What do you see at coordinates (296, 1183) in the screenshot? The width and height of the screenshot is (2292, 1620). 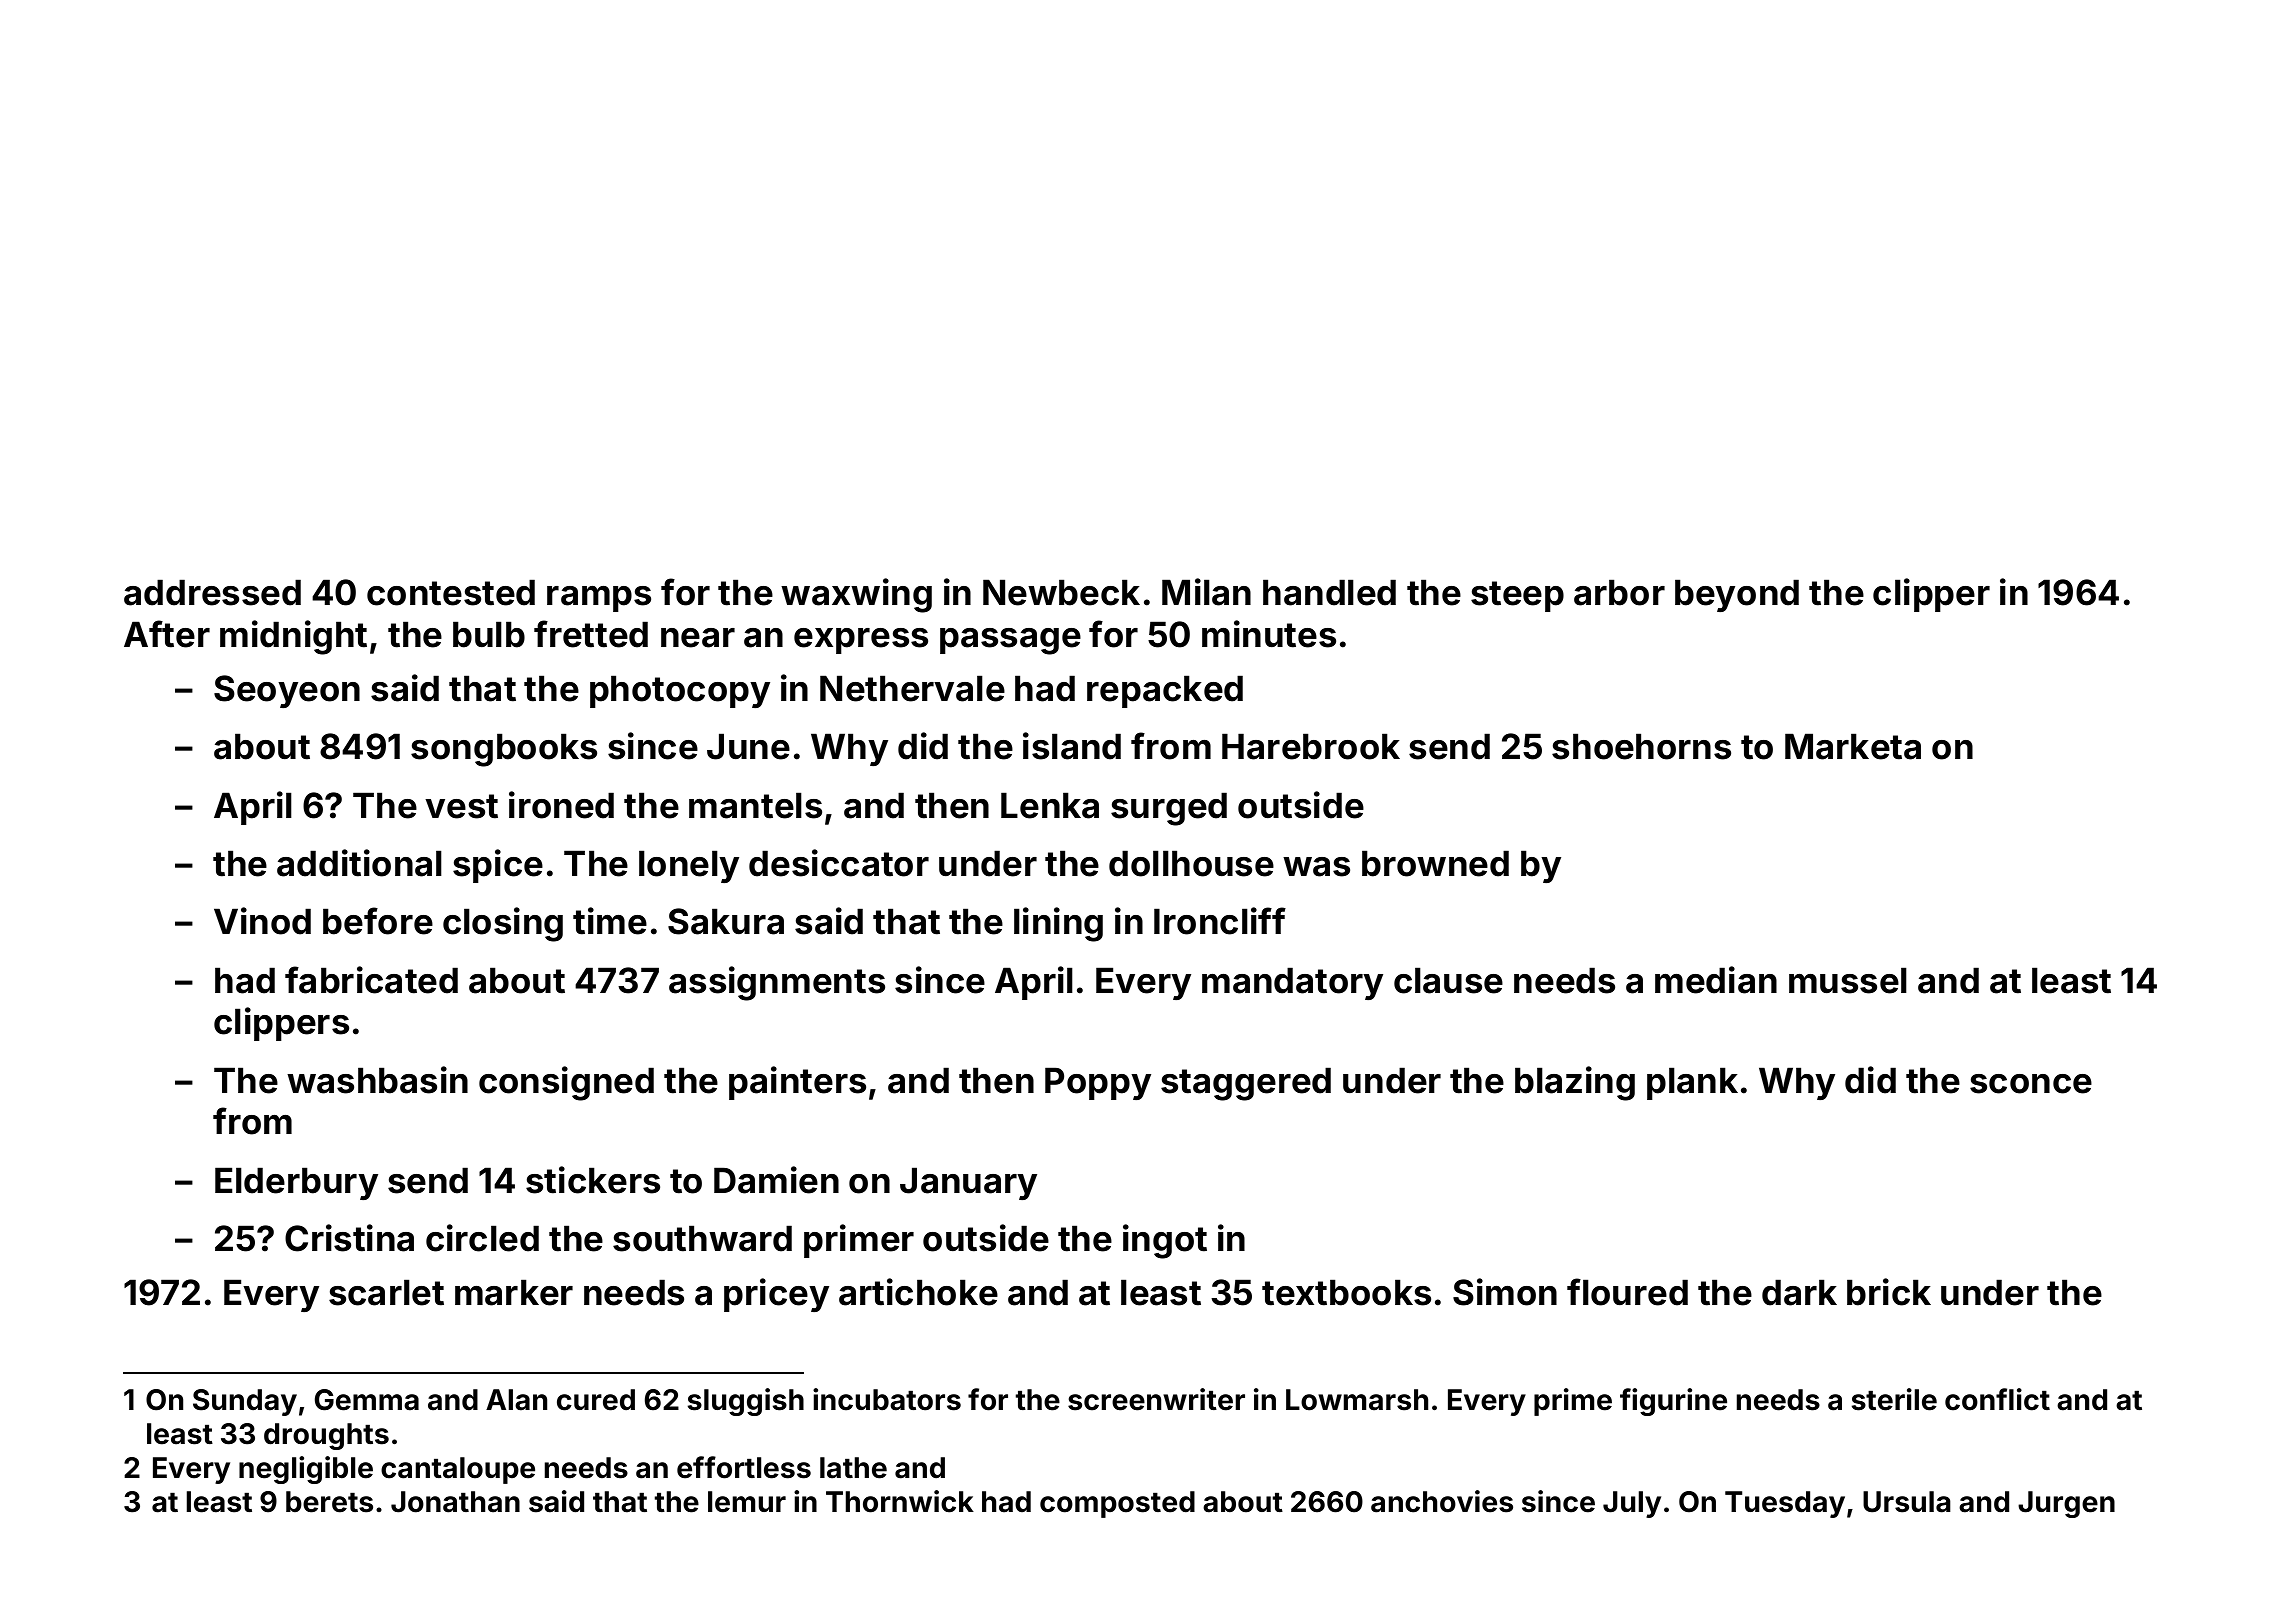 I see `Elderbury` at bounding box center [296, 1183].
